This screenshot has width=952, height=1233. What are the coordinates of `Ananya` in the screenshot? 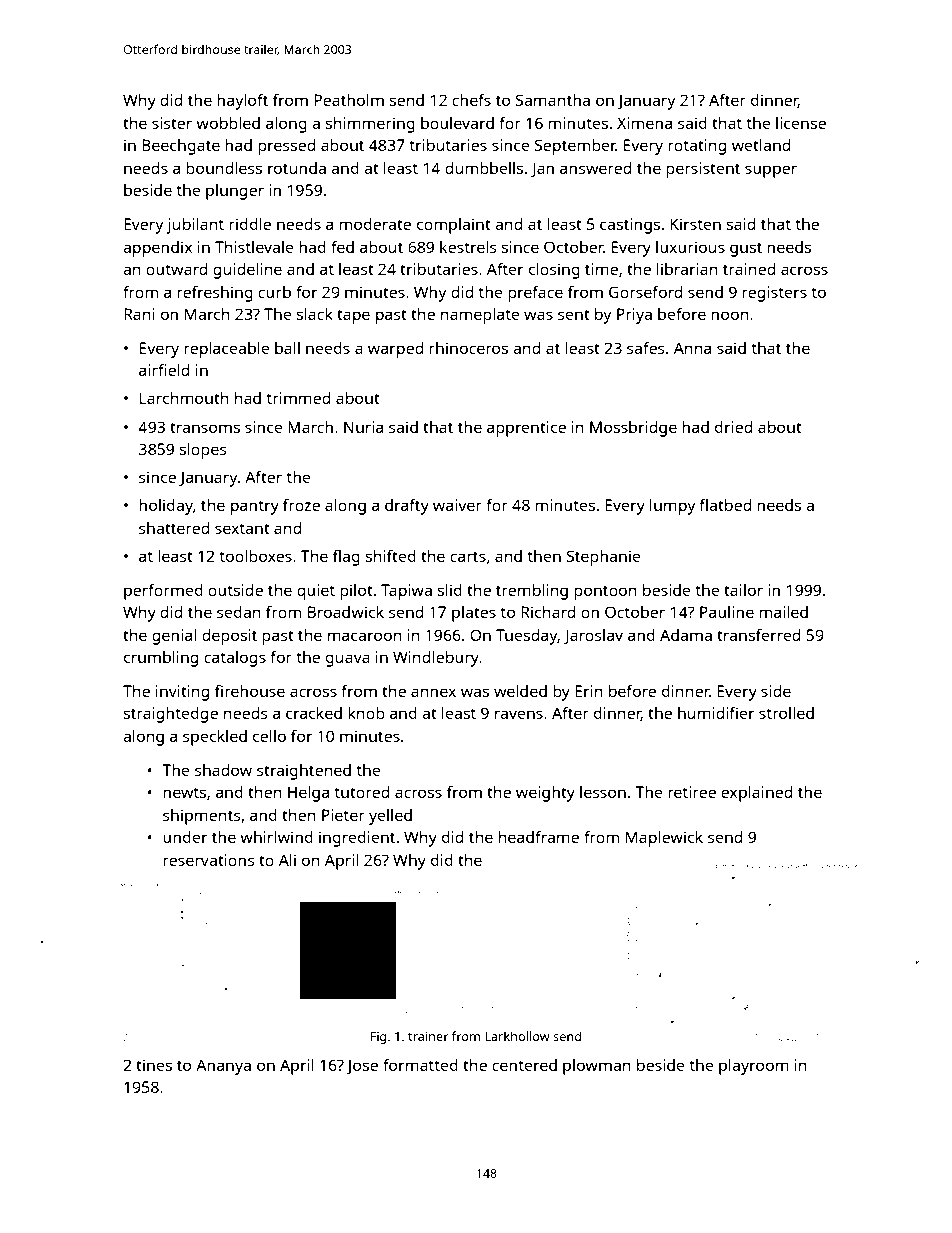 It's located at (223, 1067).
